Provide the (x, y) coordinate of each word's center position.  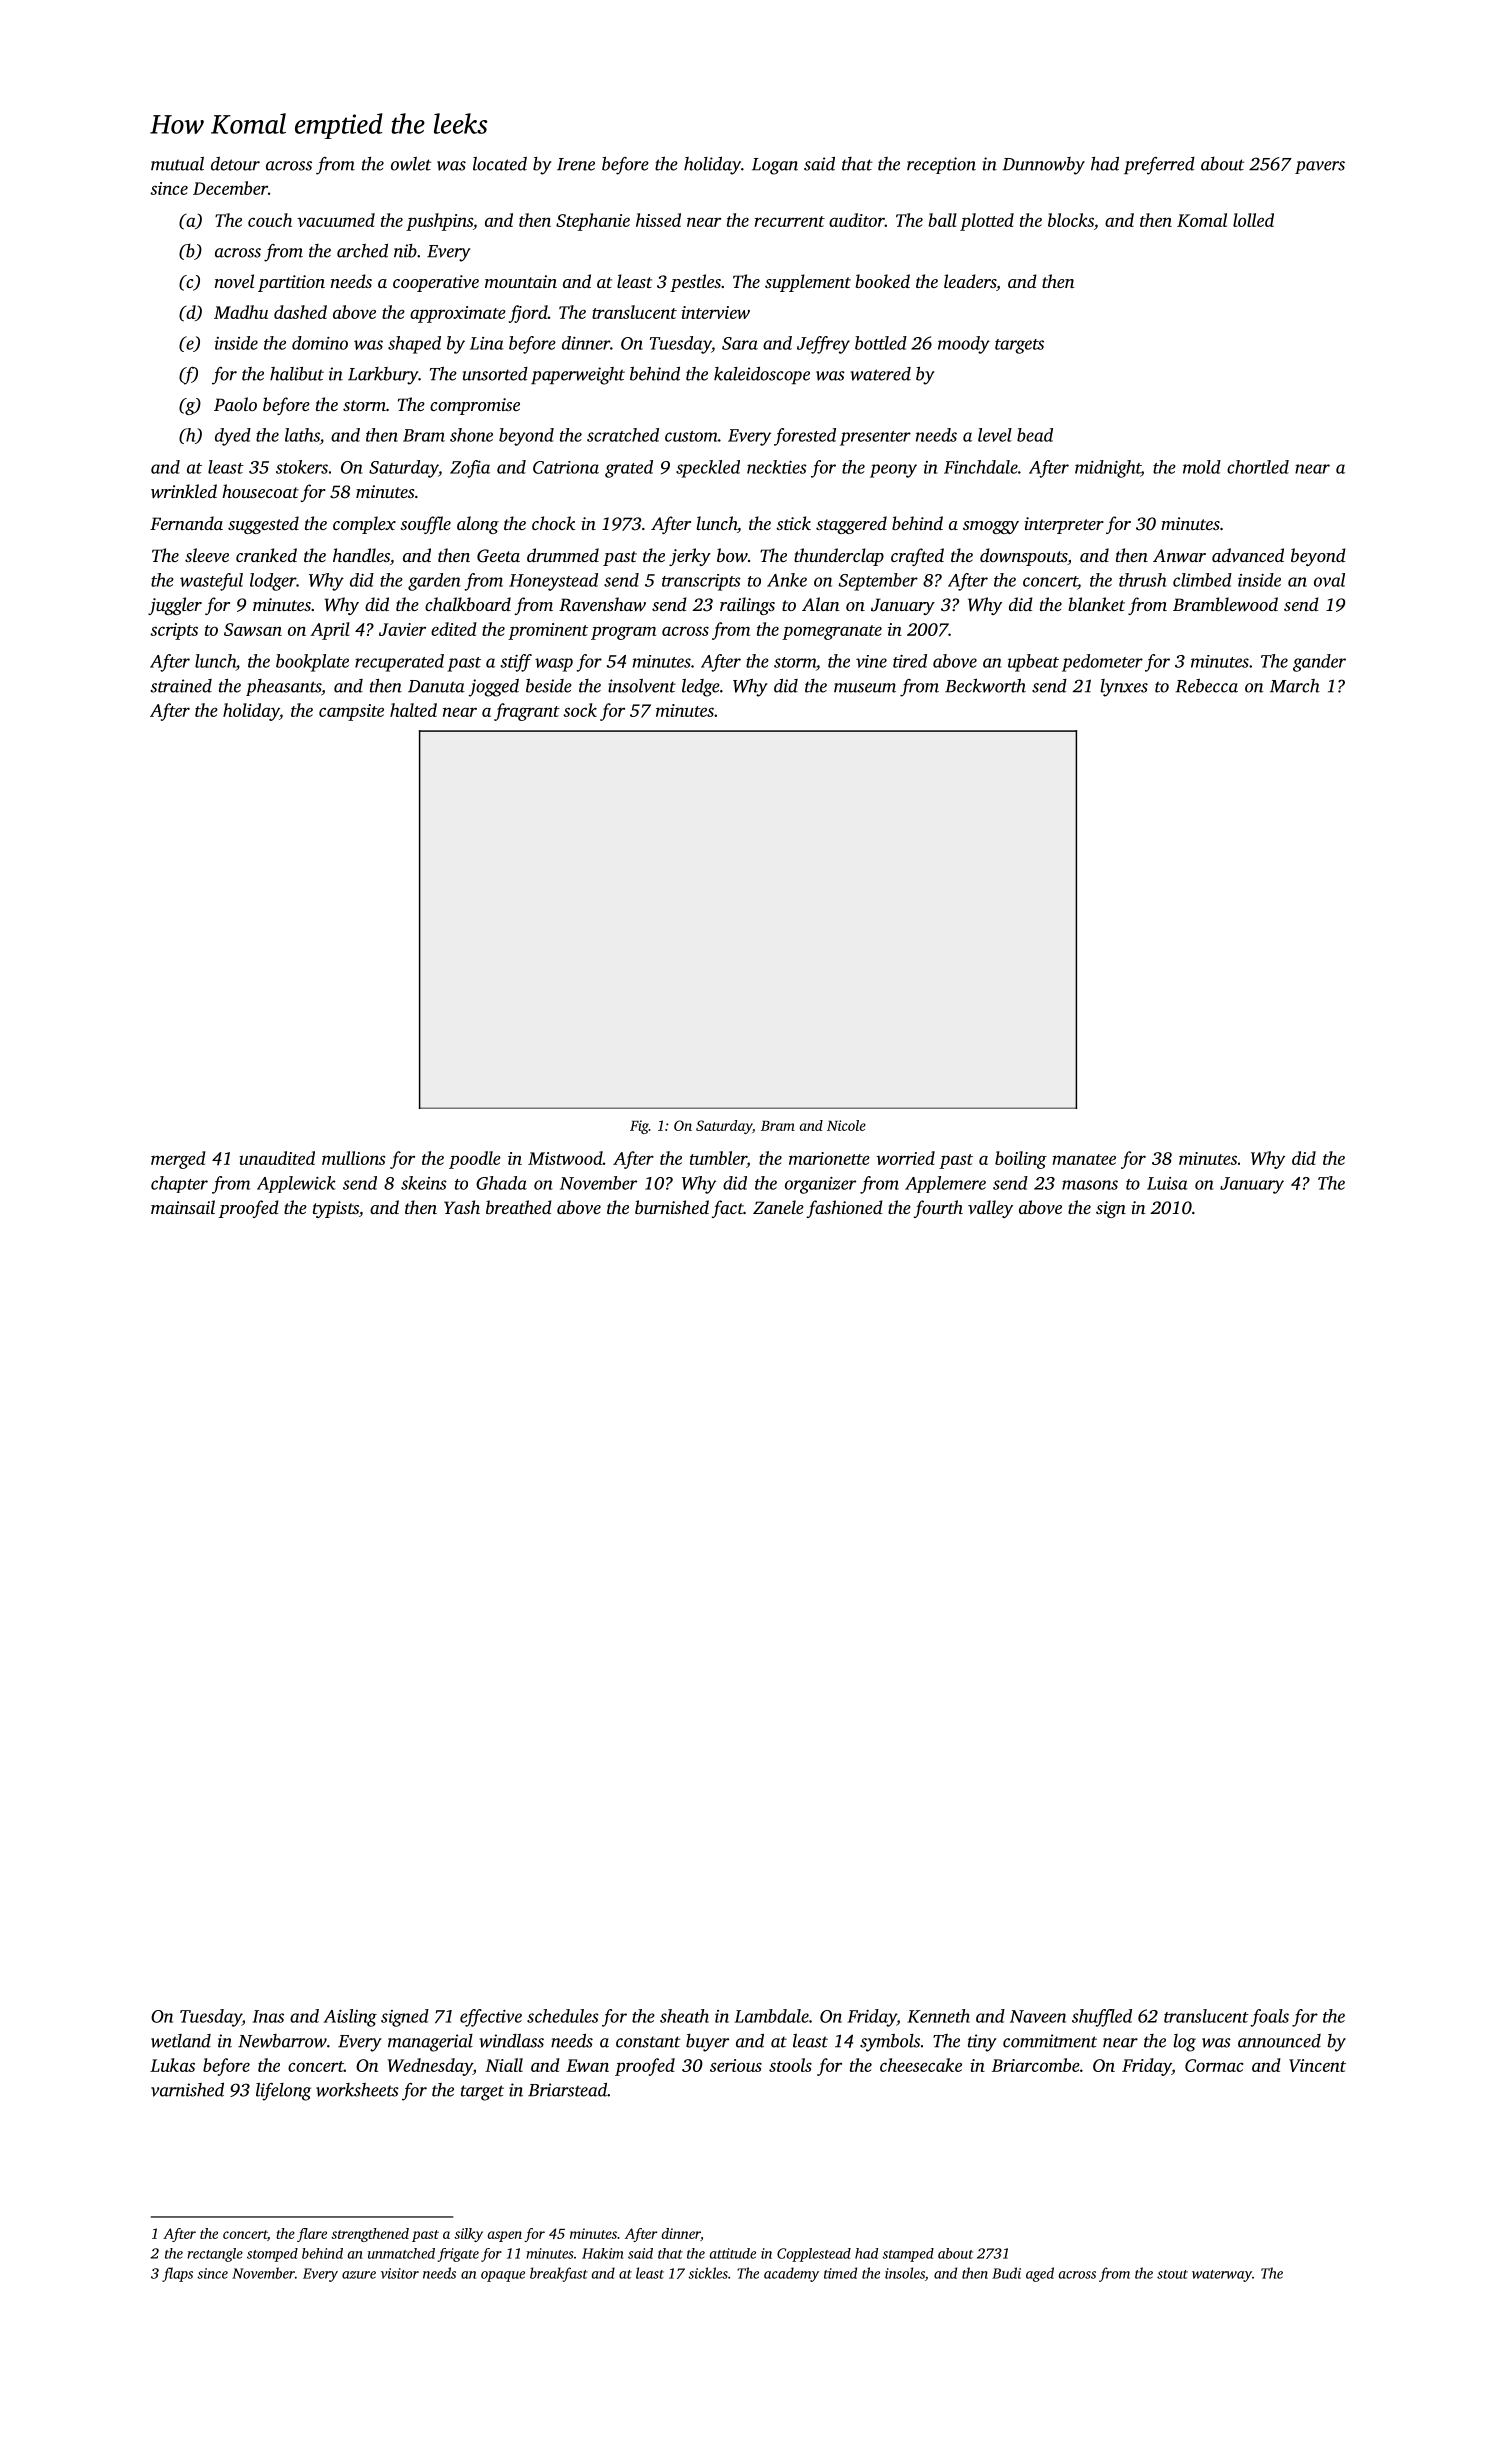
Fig (639, 1127)
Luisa (1167, 1183)
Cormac (1214, 2065)
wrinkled (184, 491)
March (1295, 686)
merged (178, 1160)
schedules (563, 2016)
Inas (268, 2016)
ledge (701, 688)
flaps (177, 2274)
